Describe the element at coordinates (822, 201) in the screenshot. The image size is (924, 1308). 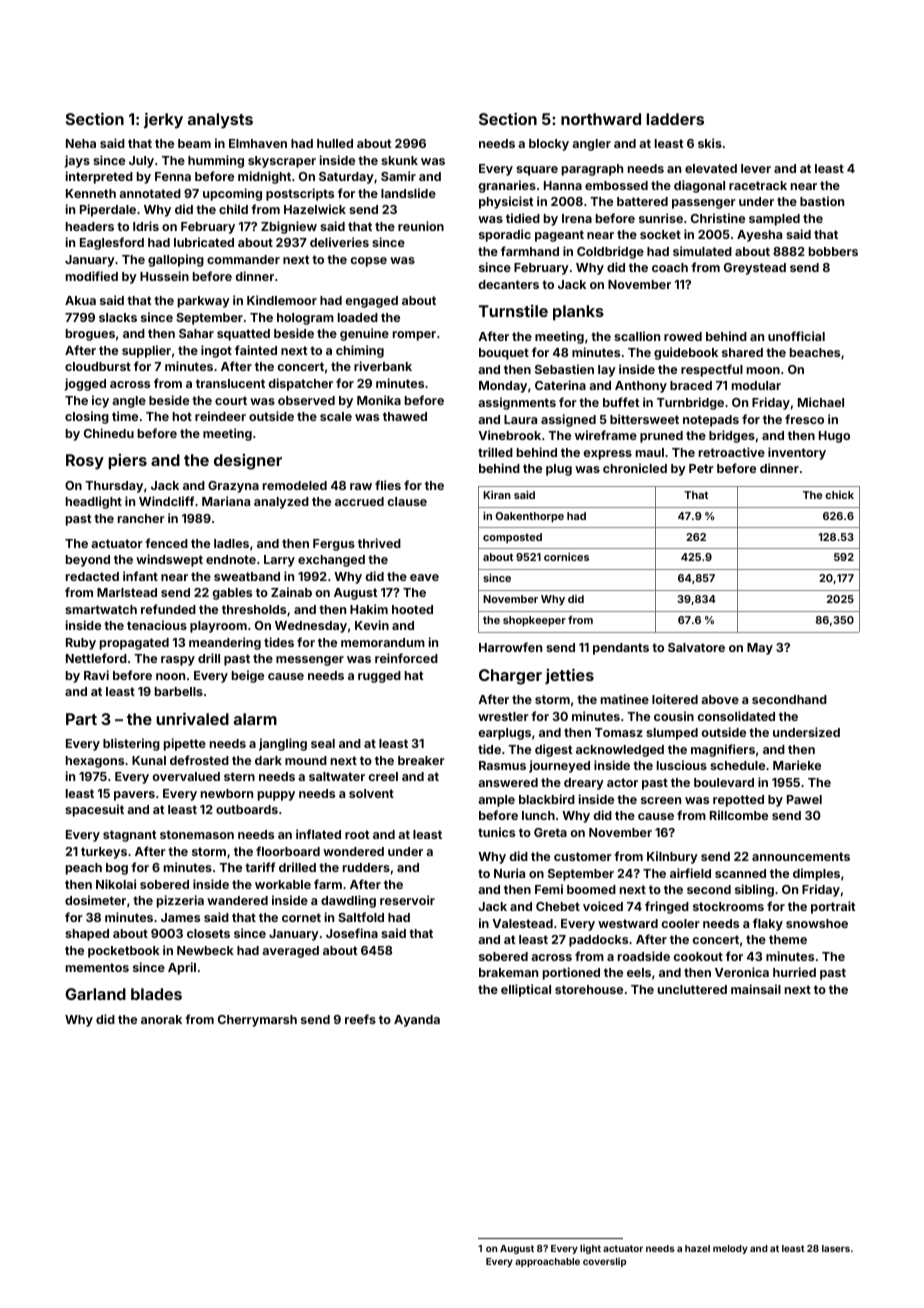
I see `bastion` at that location.
